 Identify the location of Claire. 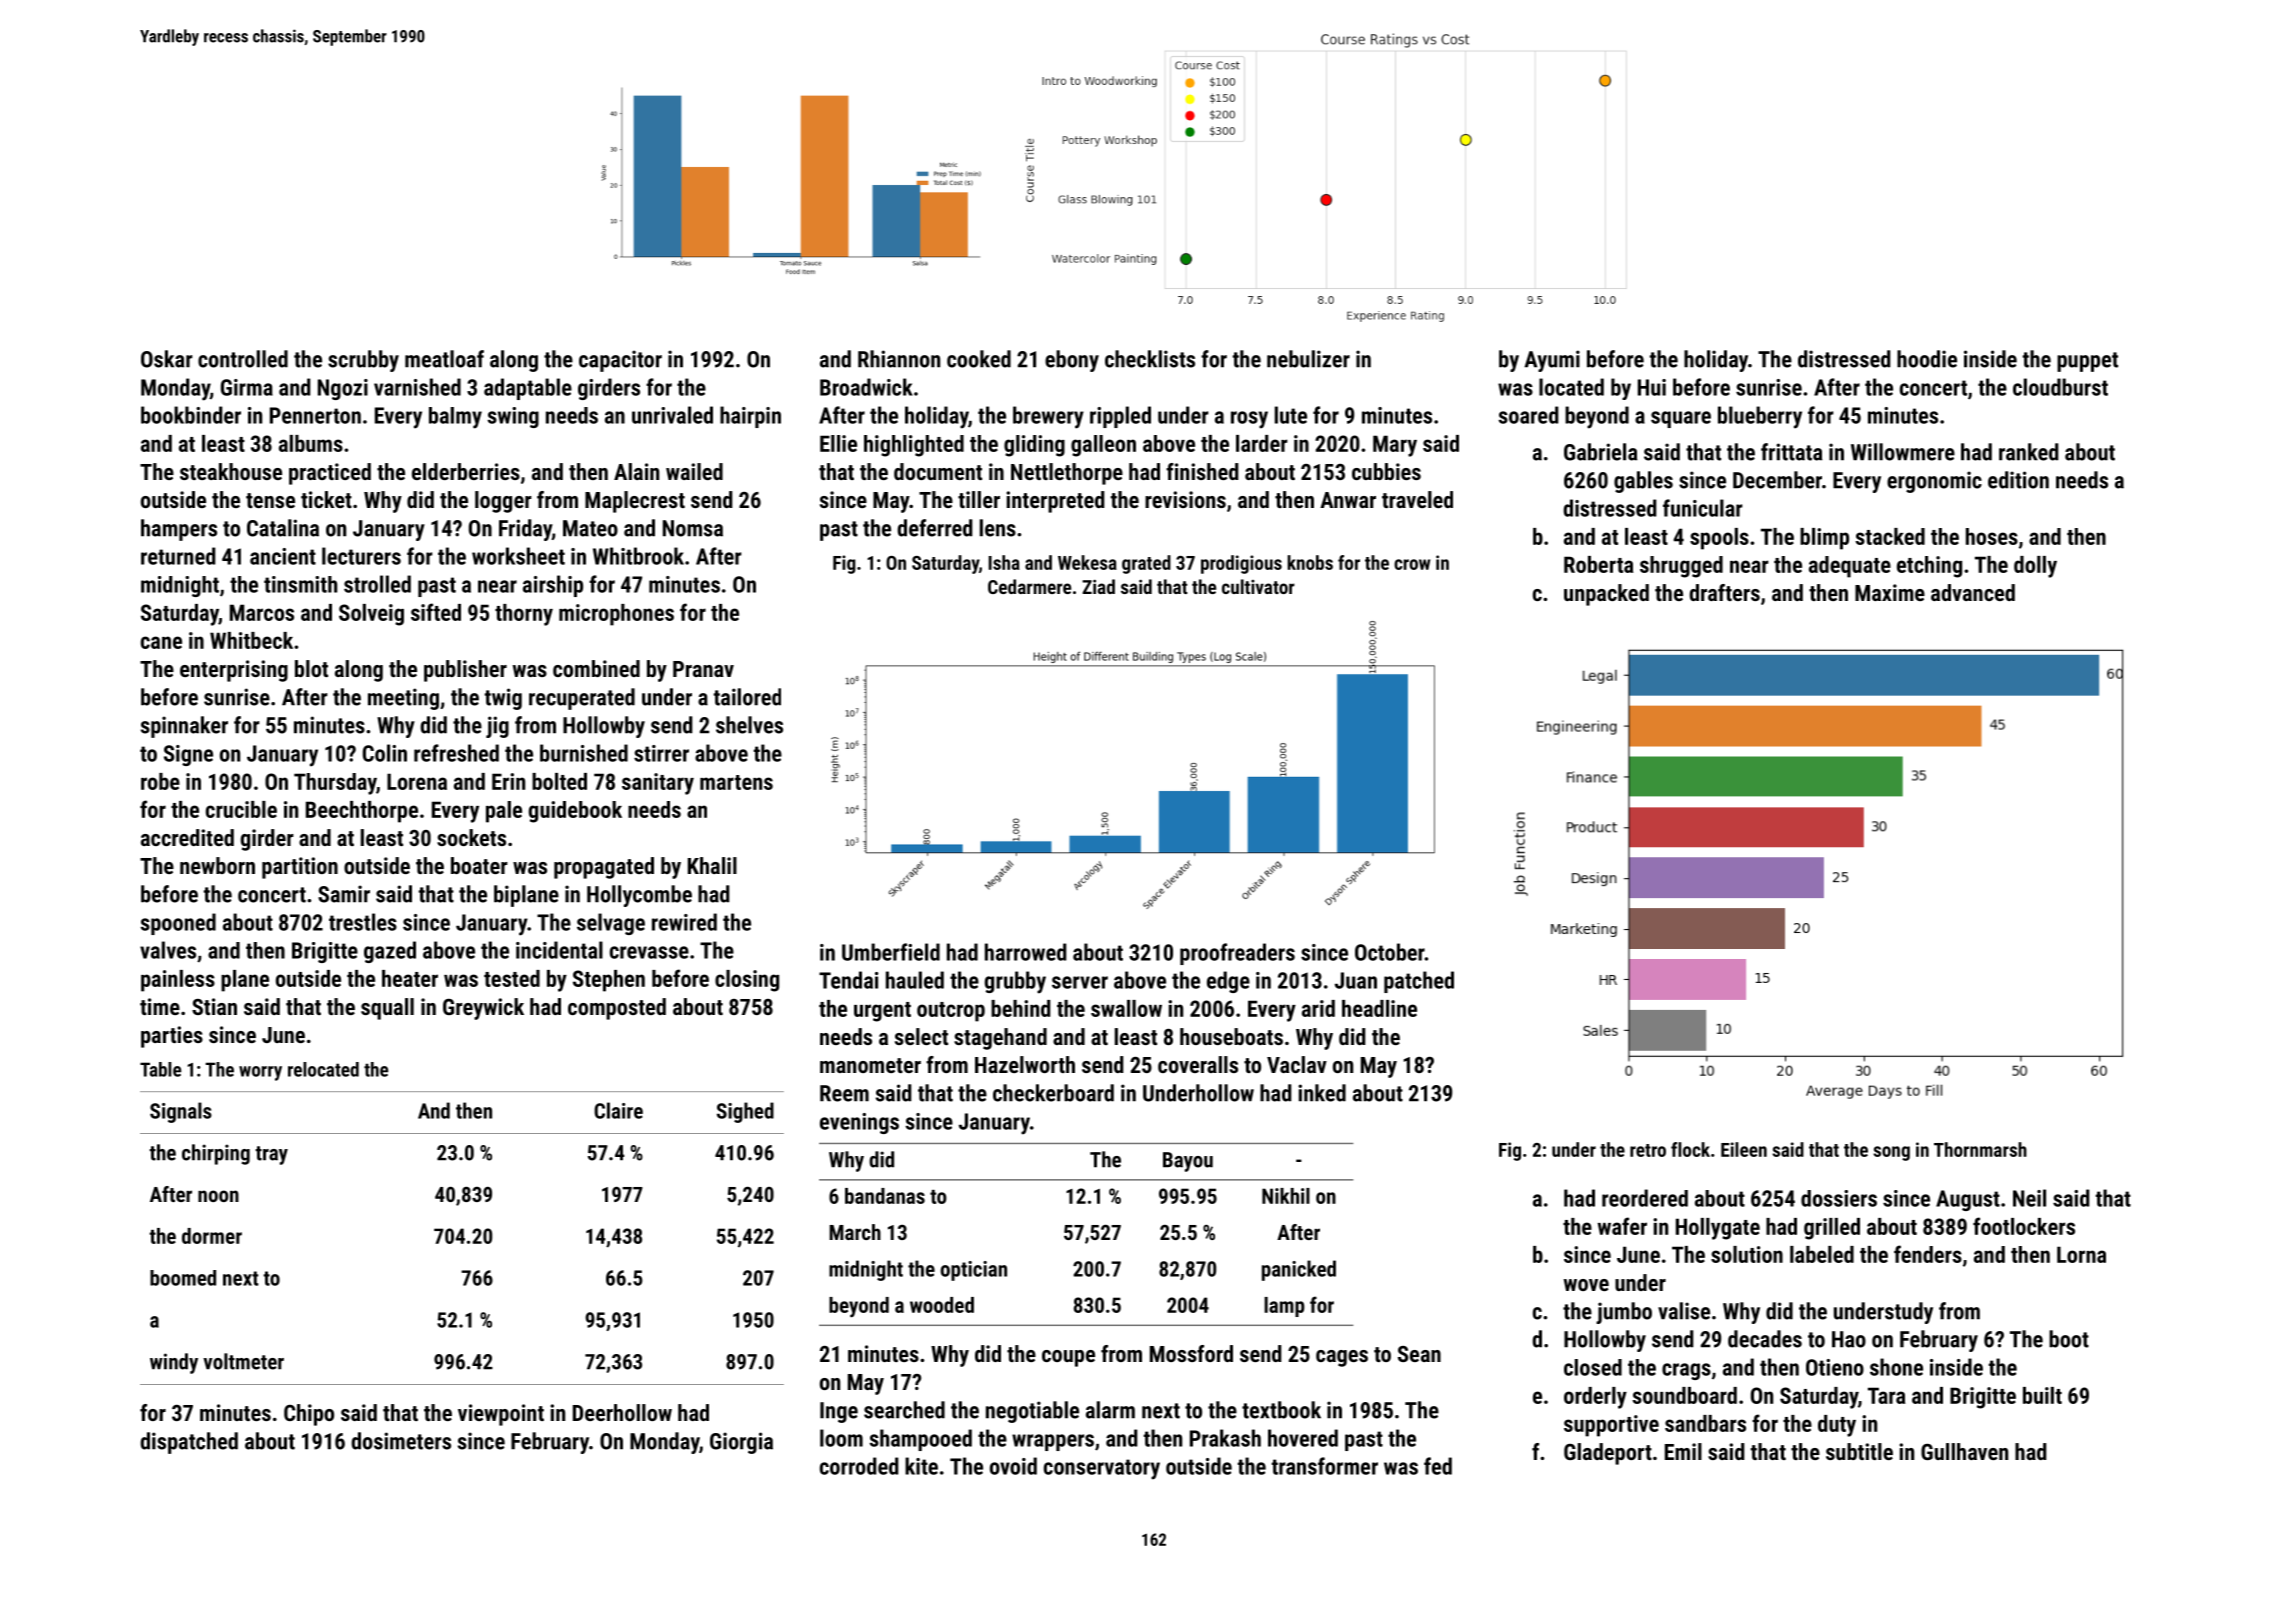
(618, 1110).
